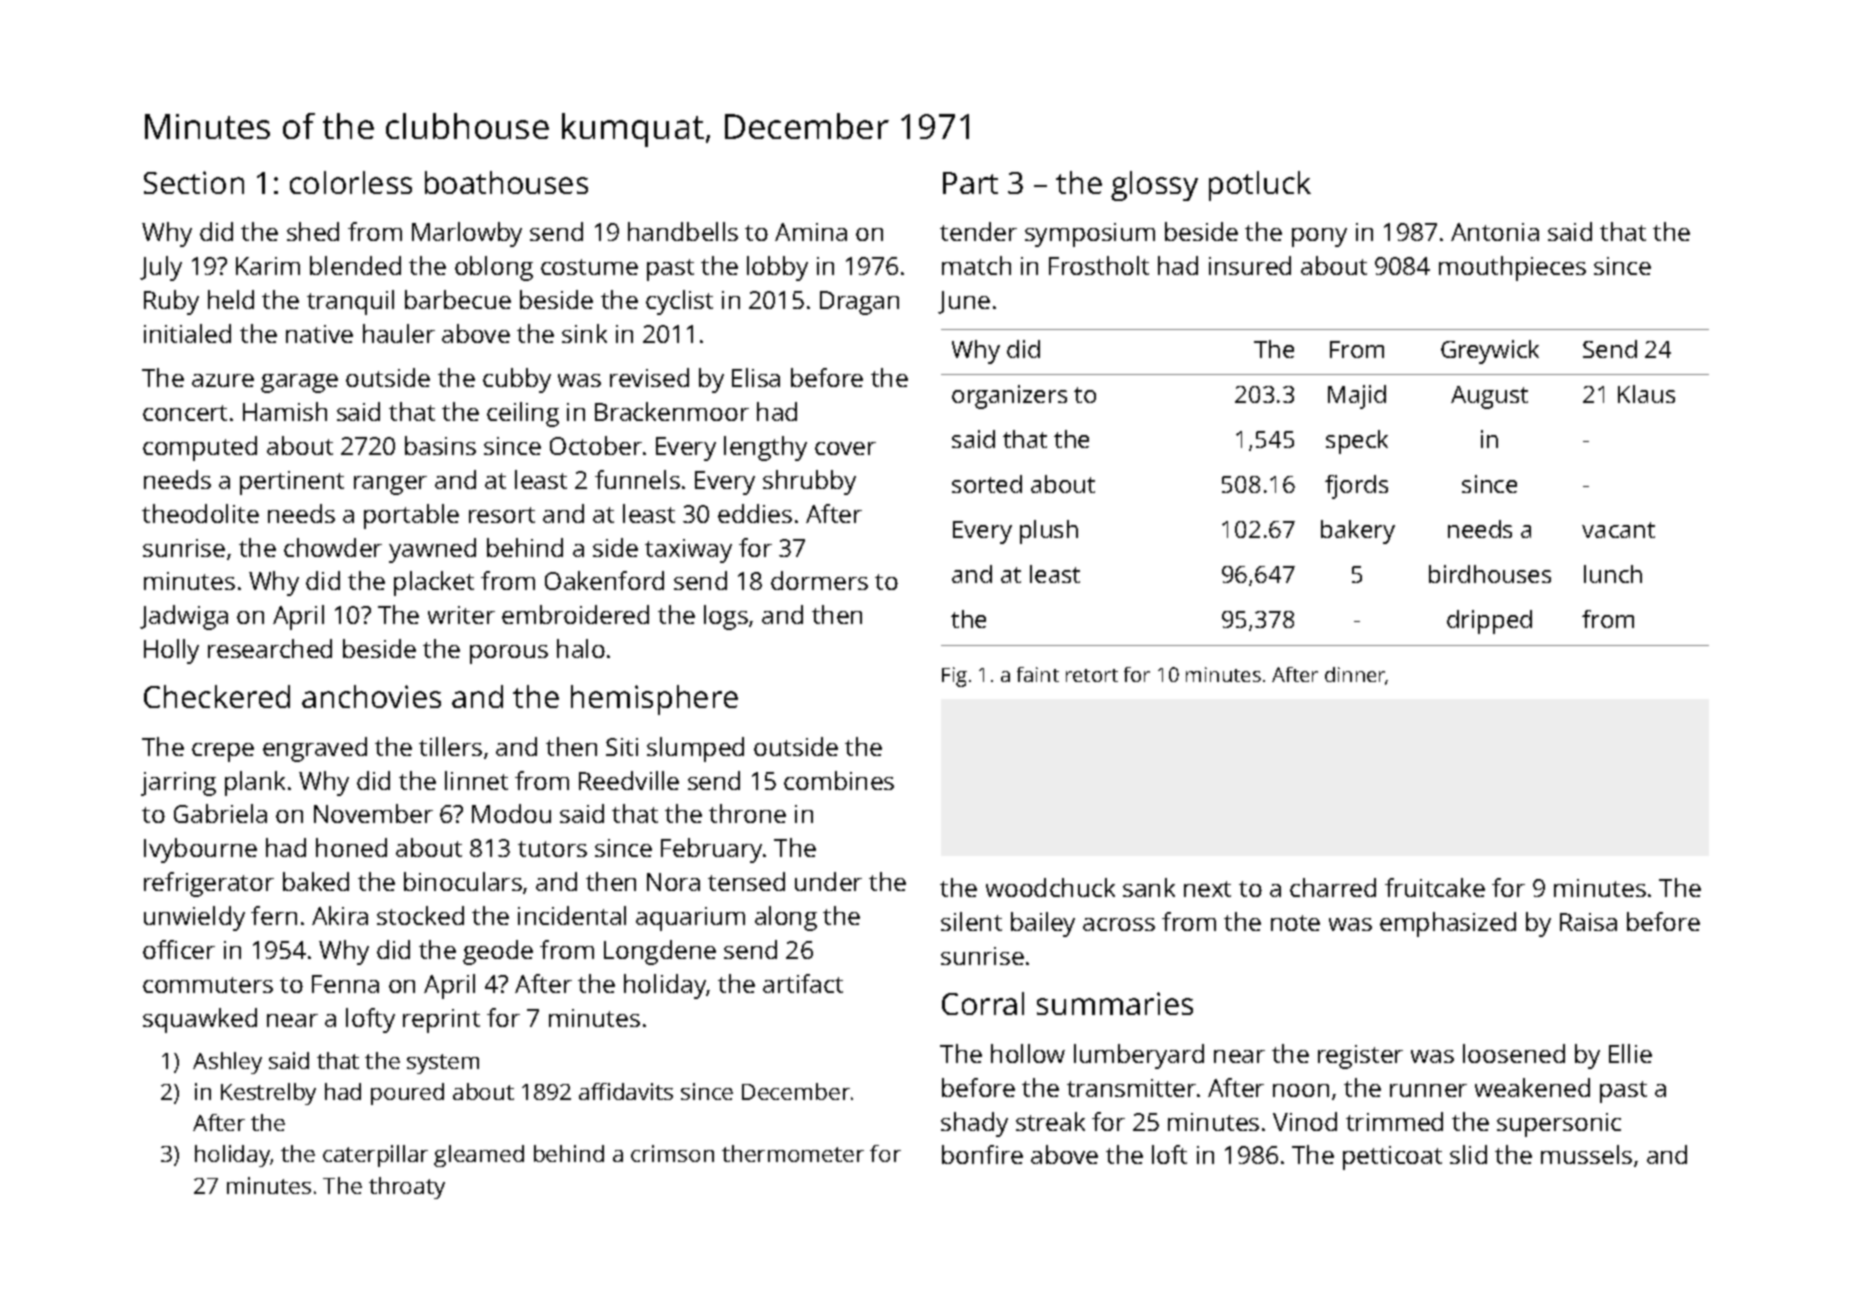 The width and height of the screenshot is (1851, 1309). I want to click on blended, so click(355, 265).
